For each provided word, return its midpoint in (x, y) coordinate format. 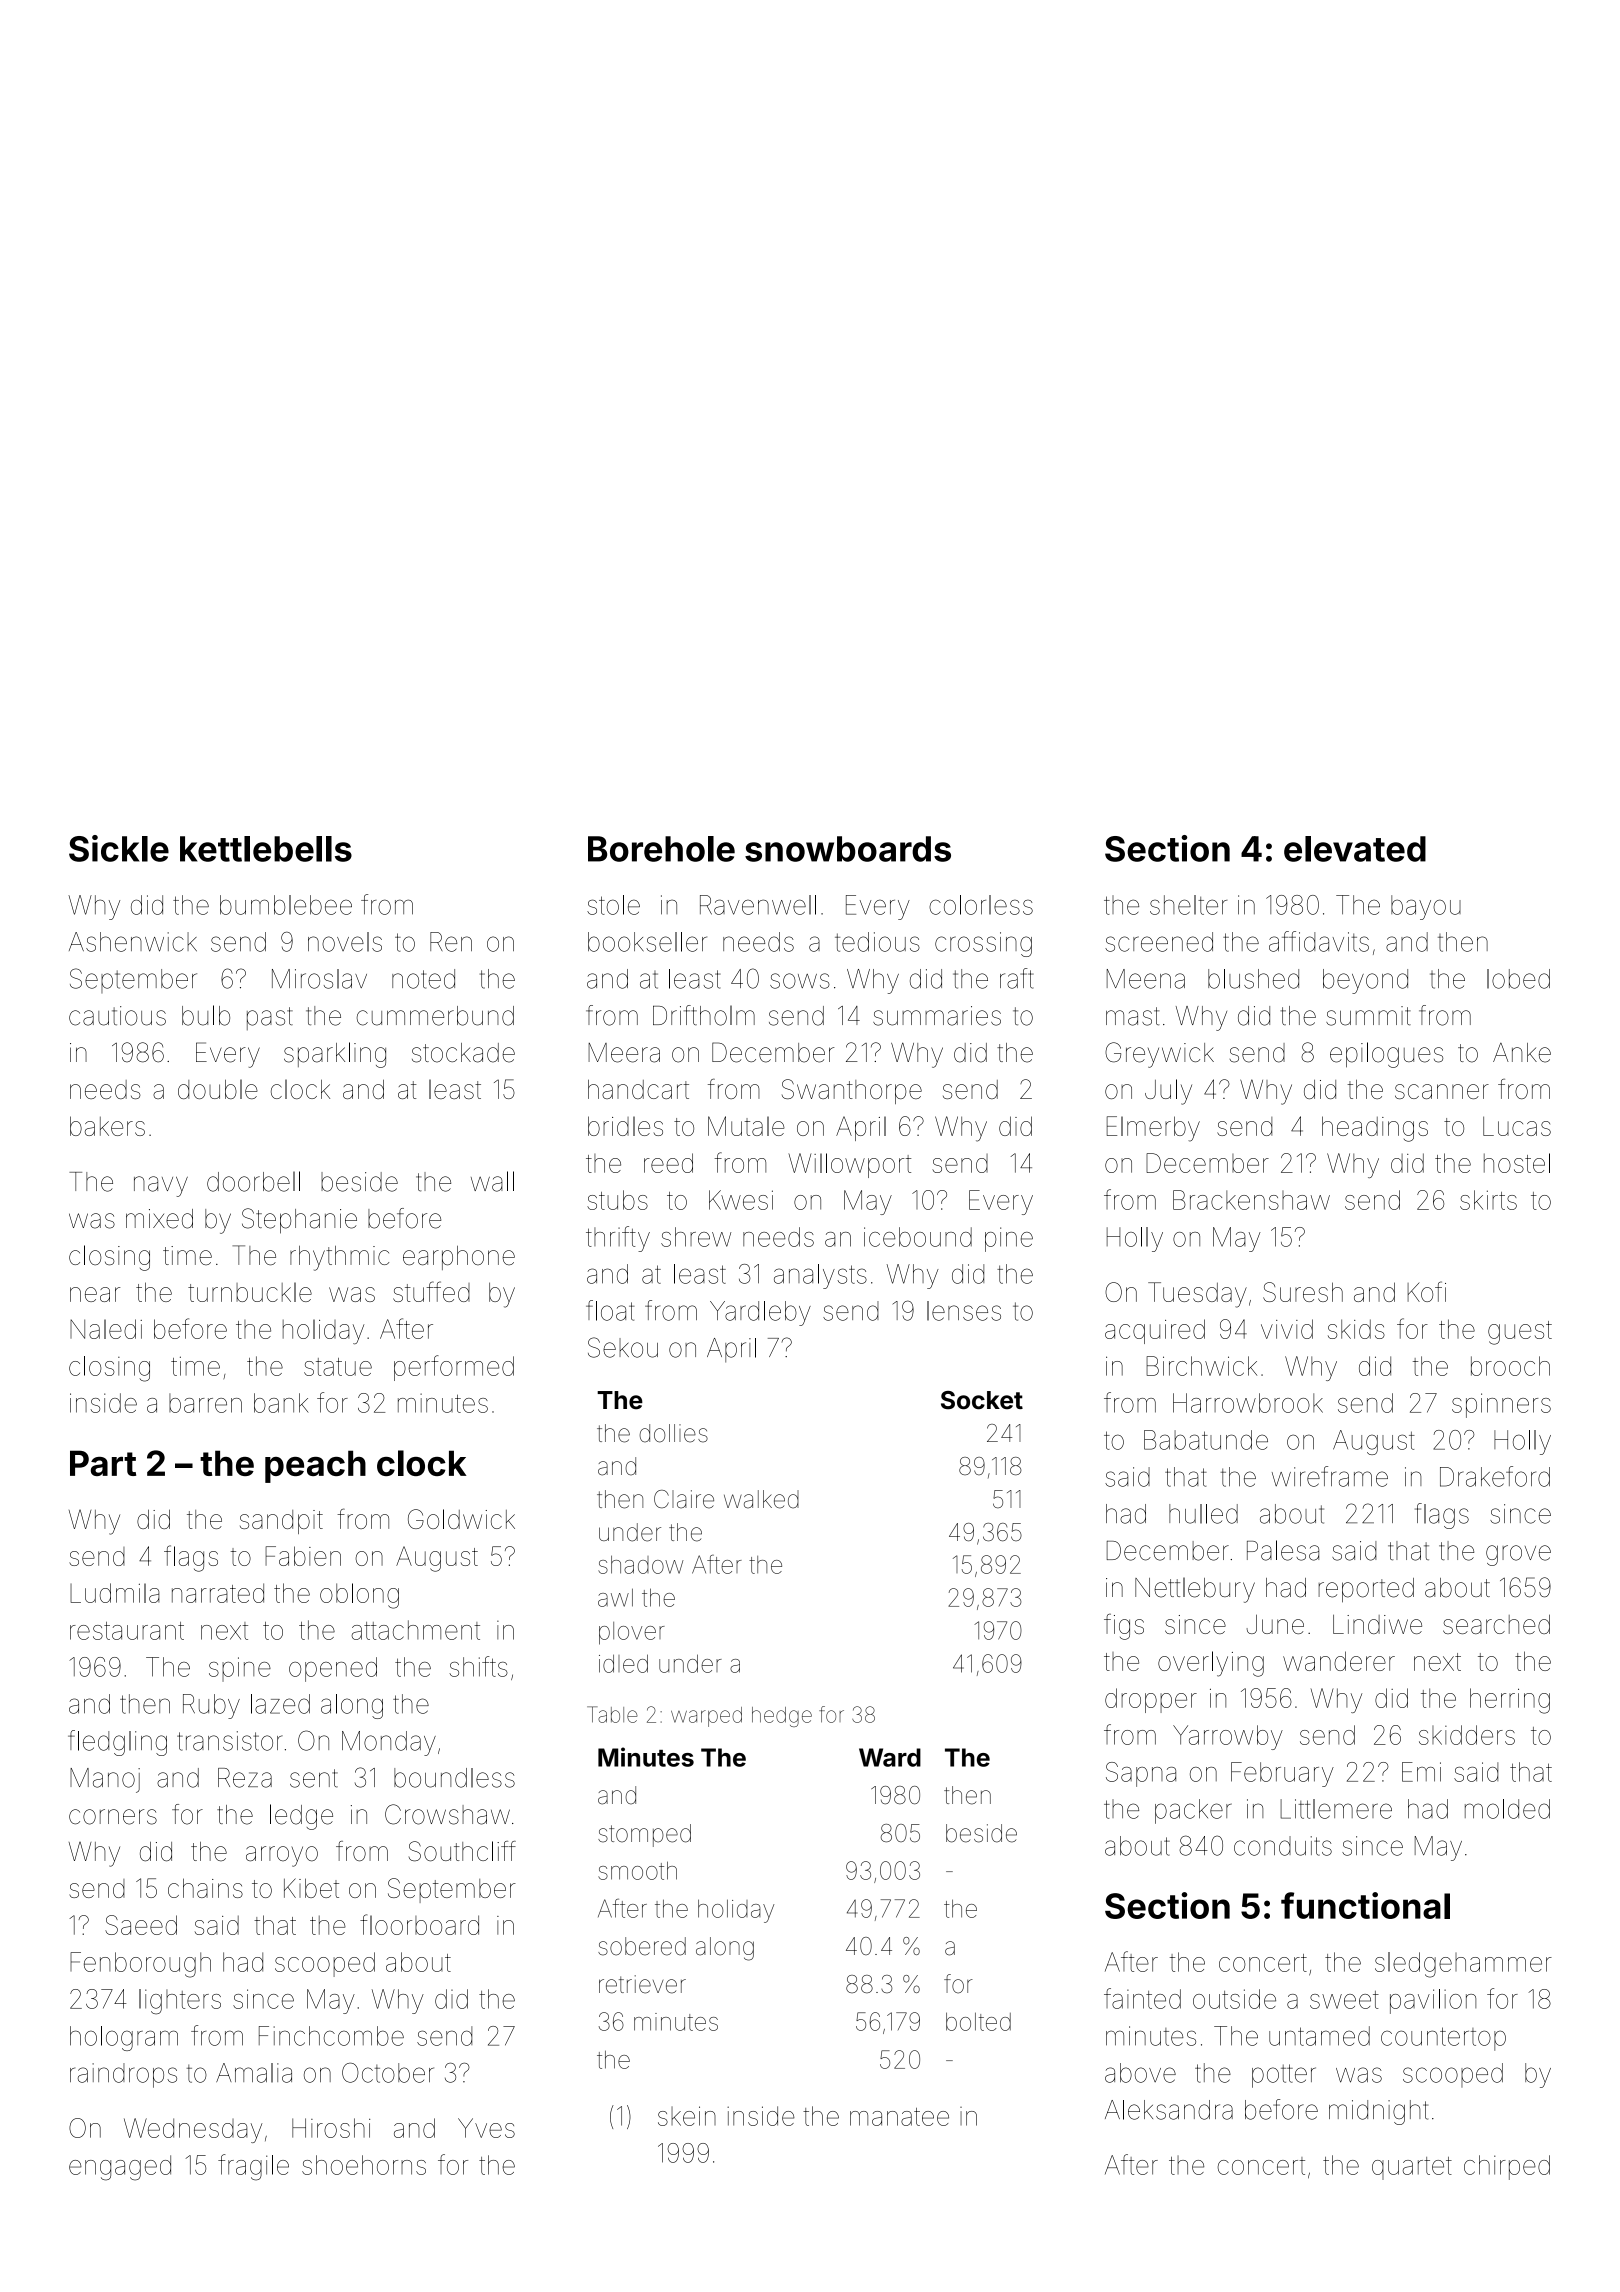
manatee (899, 2117)
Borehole (661, 849)
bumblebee (286, 905)
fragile (253, 2167)
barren (205, 1403)
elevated (1355, 849)
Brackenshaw (1251, 1200)
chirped (1507, 2167)
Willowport (849, 1165)
